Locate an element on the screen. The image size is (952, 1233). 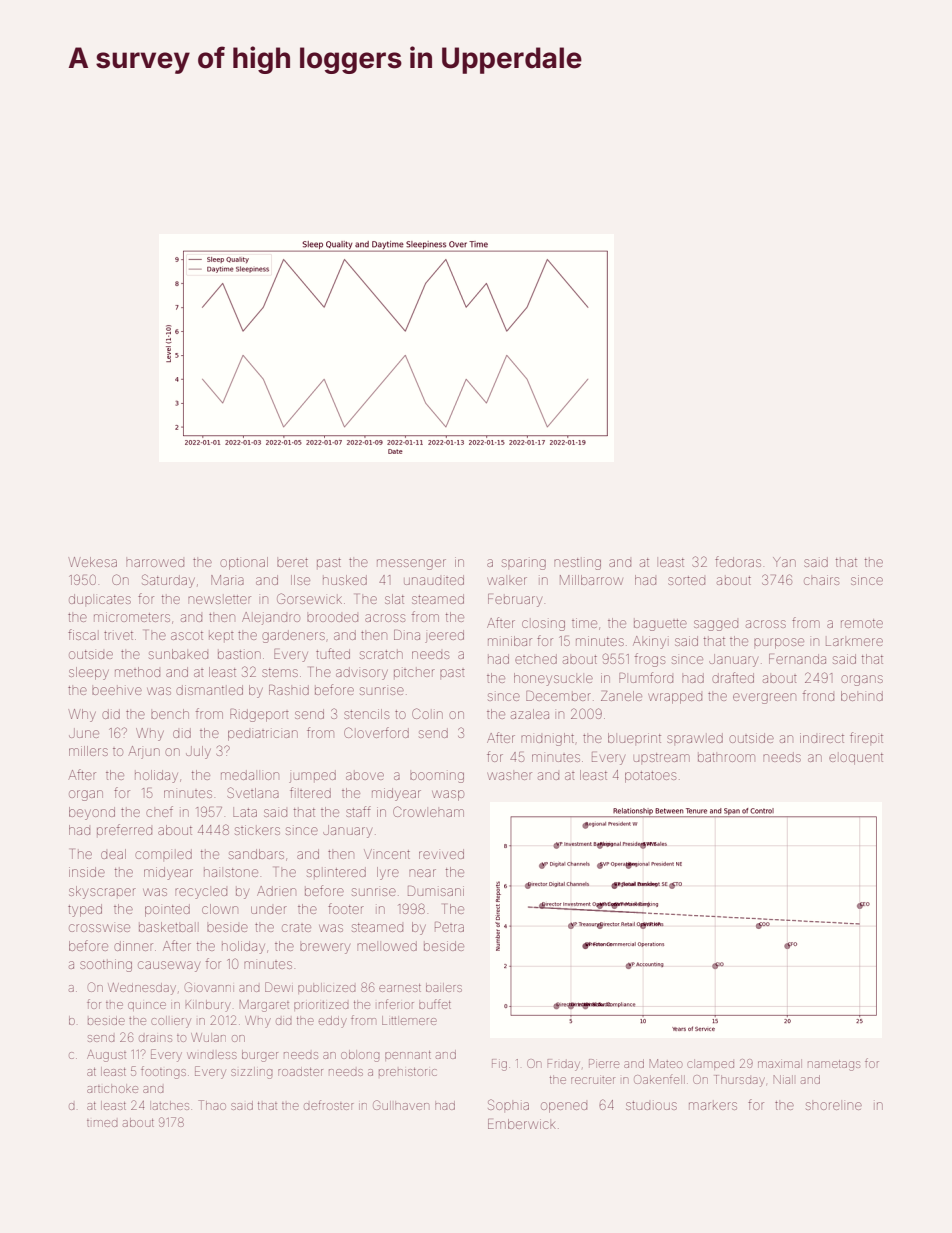
buffet is located at coordinates (435, 1004).
